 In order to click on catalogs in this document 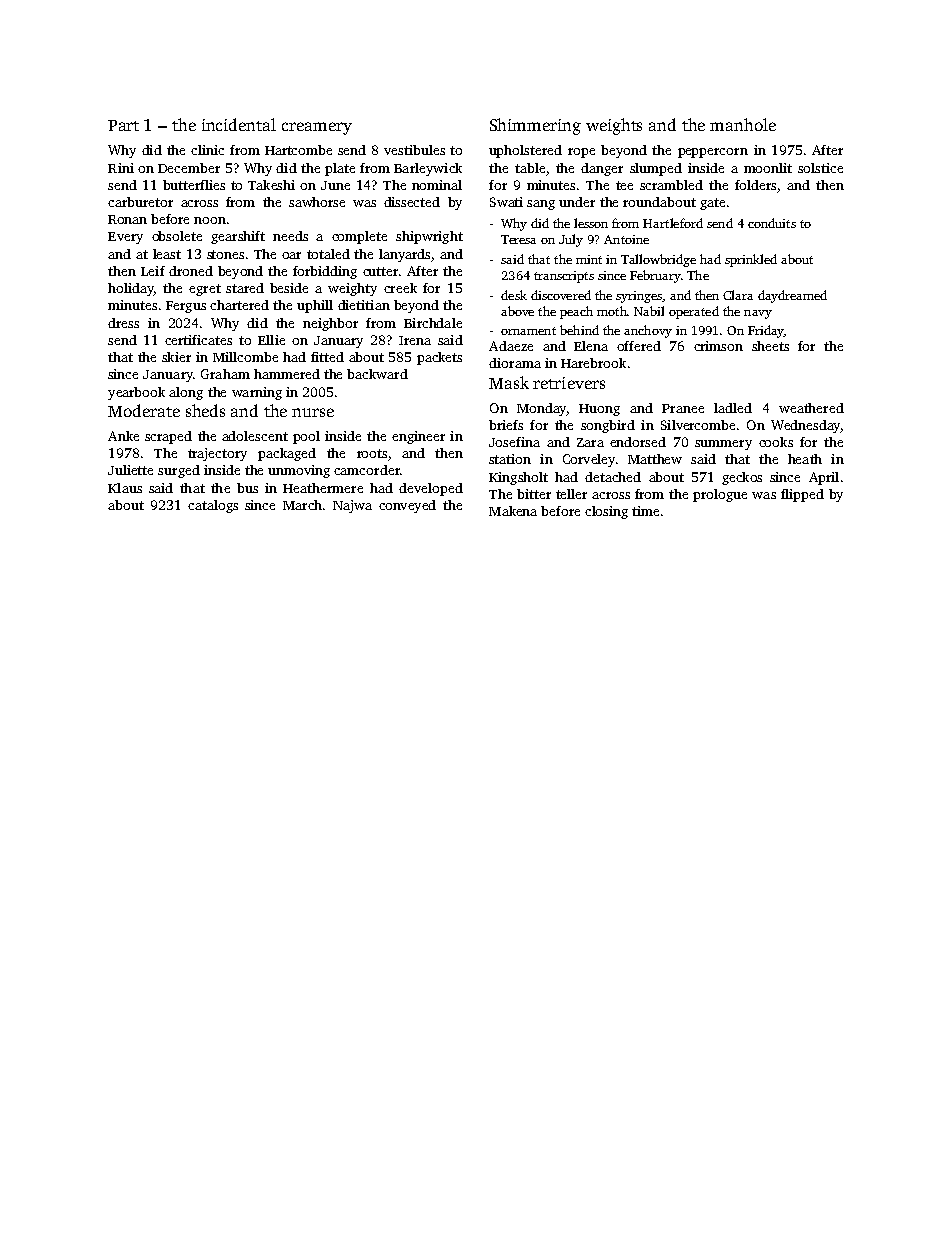, I will do `click(213, 506)`.
